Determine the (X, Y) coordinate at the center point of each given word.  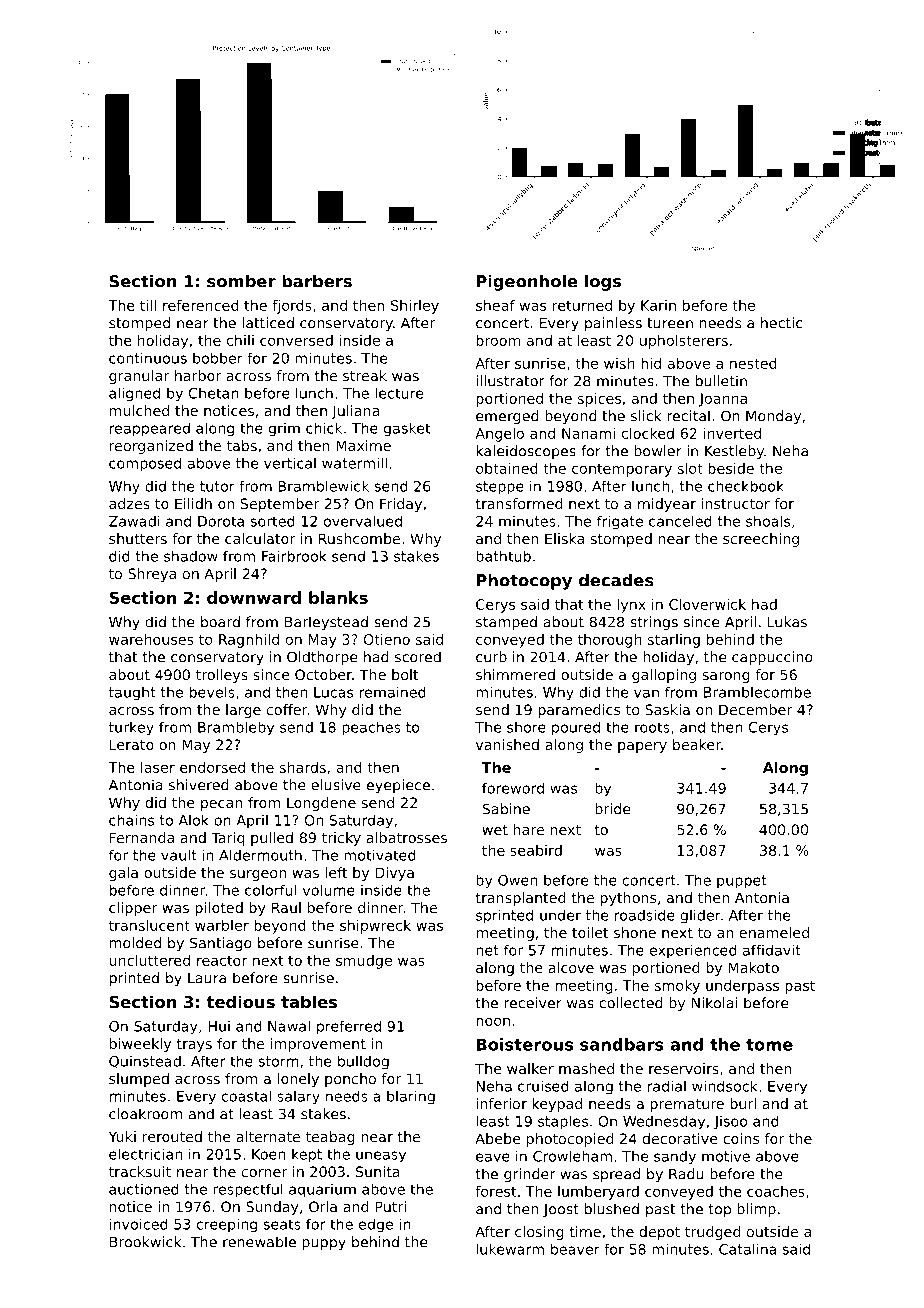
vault (179, 855)
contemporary (622, 470)
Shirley (415, 307)
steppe (500, 487)
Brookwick (145, 1242)
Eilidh (193, 503)
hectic (781, 323)
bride (612, 809)
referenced (201, 305)
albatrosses (406, 837)
